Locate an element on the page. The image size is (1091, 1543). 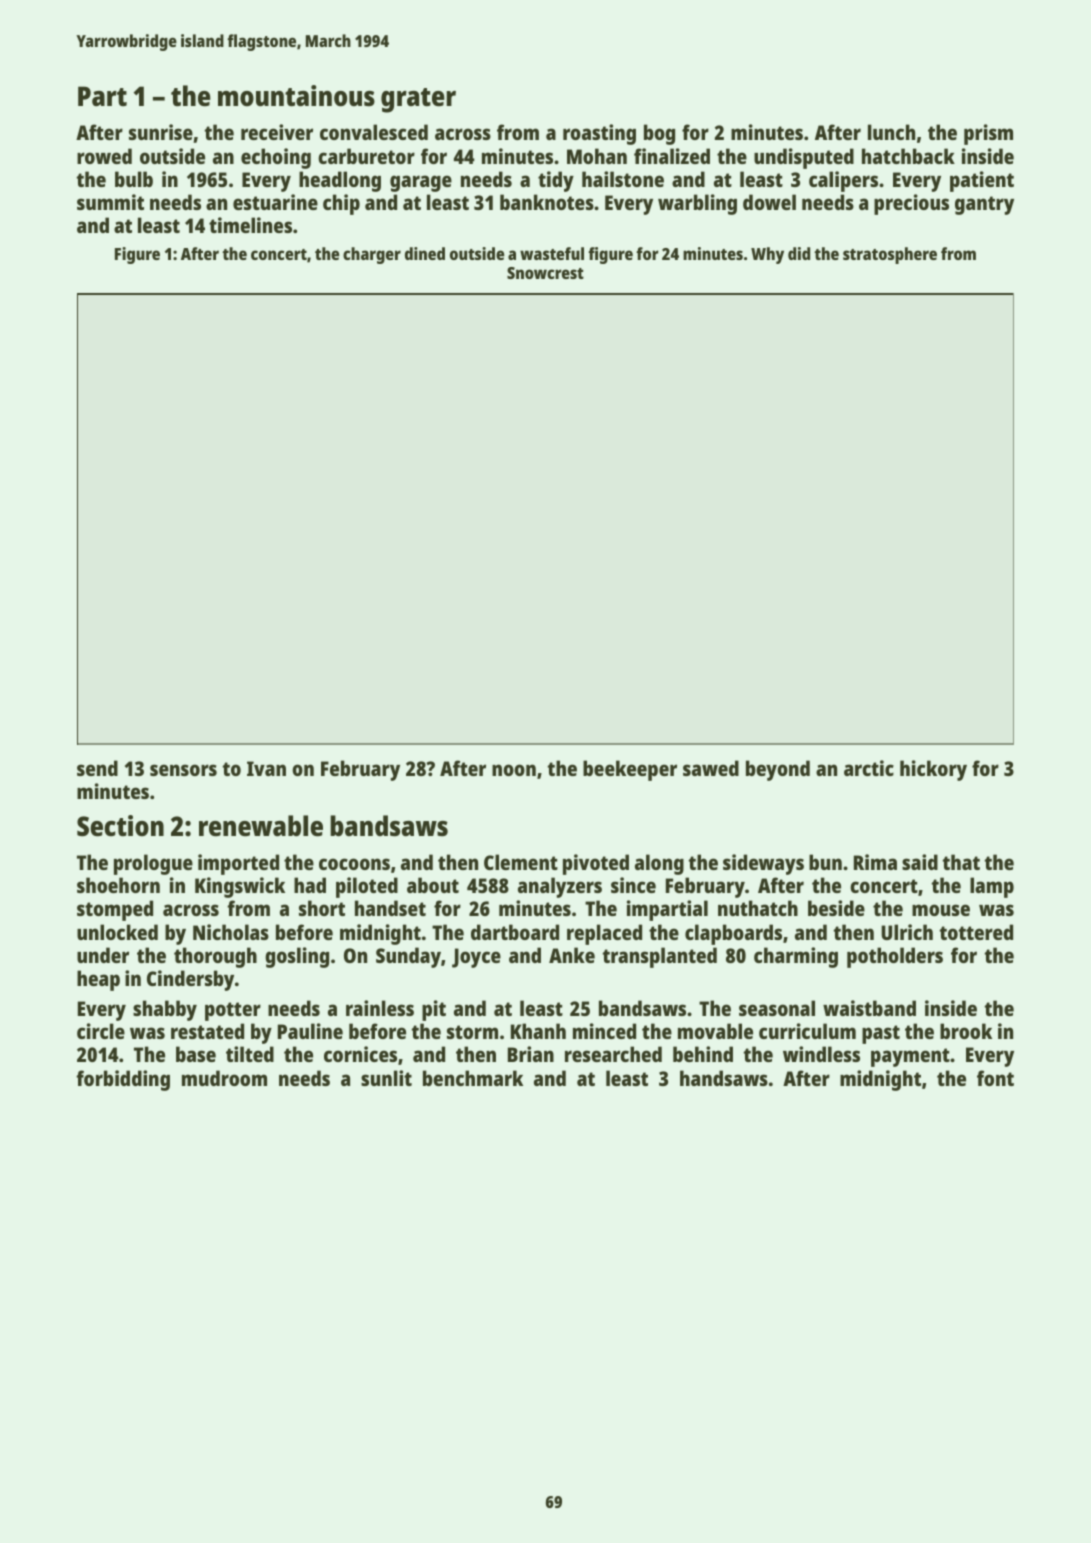
sunrise is located at coordinates (161, 132).
